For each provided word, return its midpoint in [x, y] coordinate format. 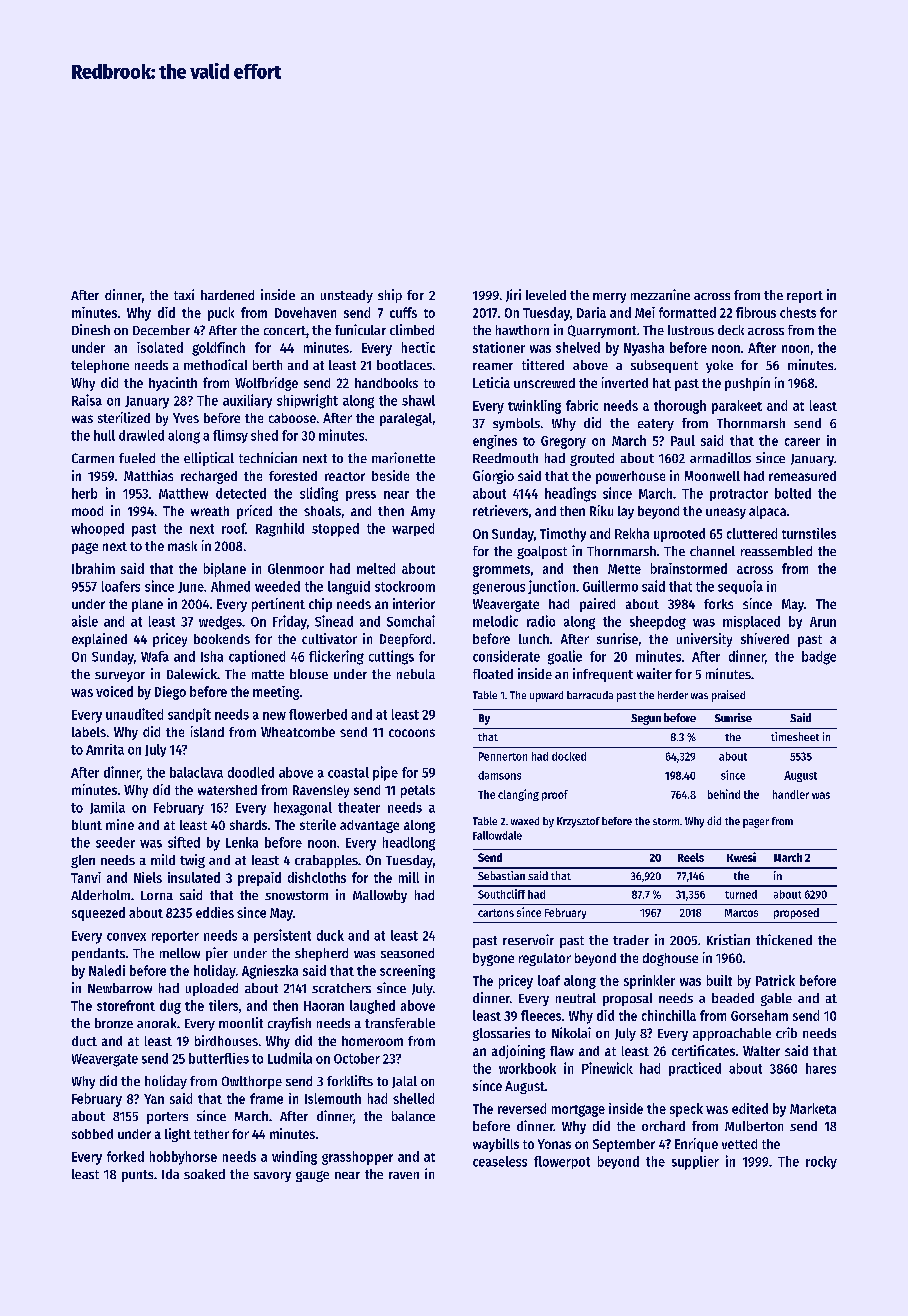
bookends [222, 639]
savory [272, 1177]
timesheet [795, 736]
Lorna [157, 895]
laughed [372, 1007]
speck [686, 1110]
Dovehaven [305, 312]
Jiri [513, 295]
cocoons [412, 733]
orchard [663, 1126]
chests [798, 312]
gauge [312, 1176]
